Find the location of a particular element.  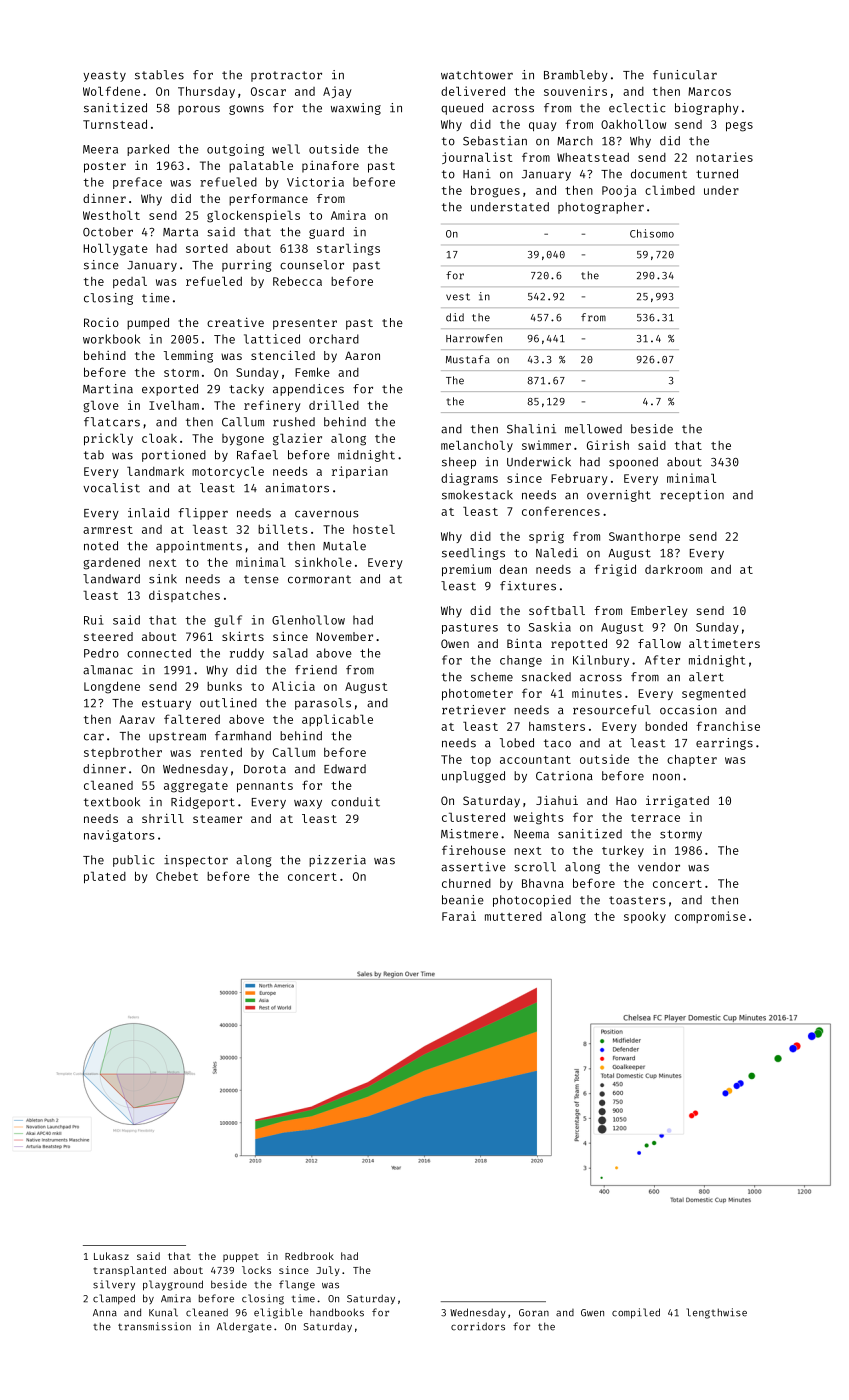

navigators is located at coordinates (119, 836).
